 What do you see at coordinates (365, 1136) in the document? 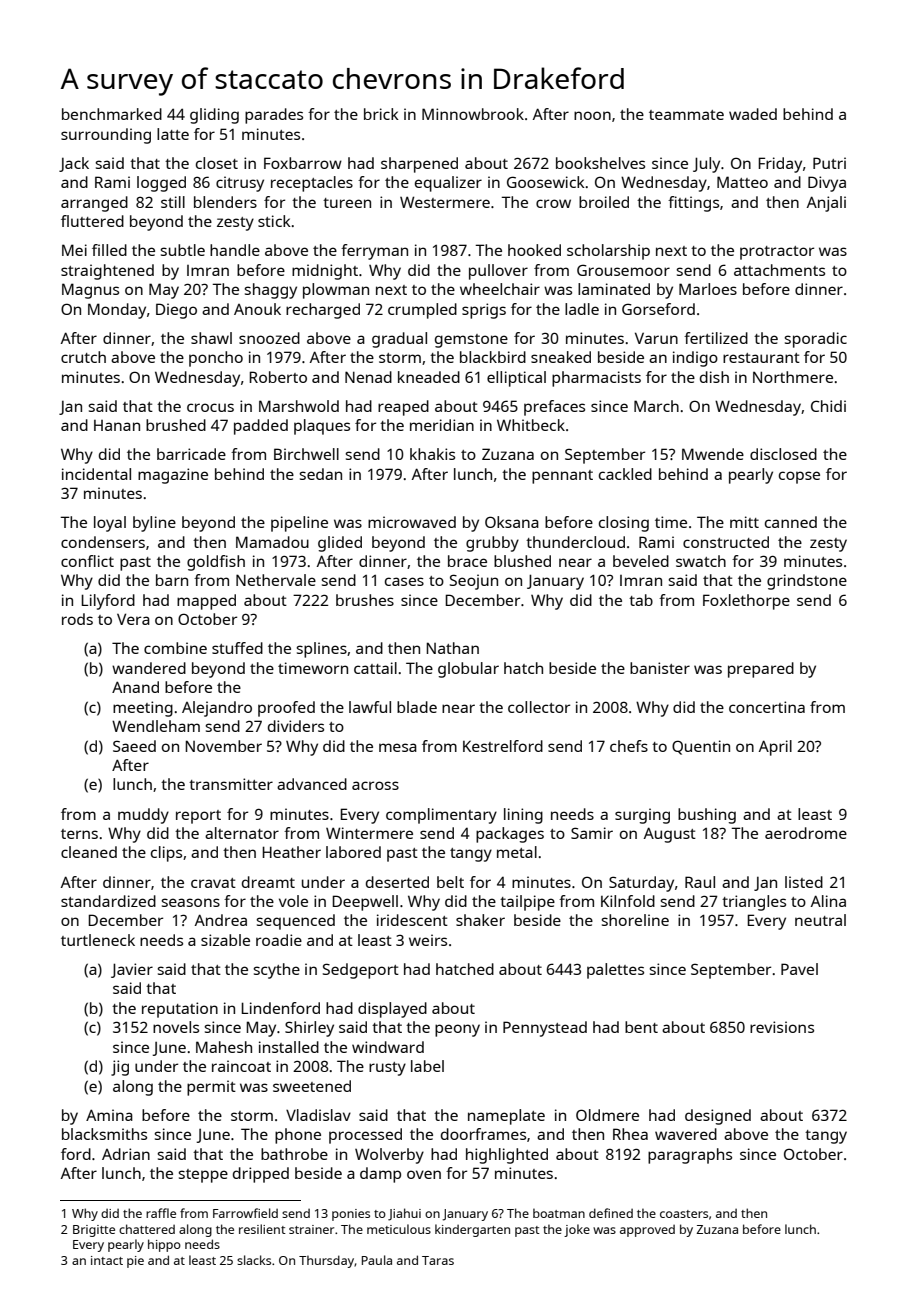
I see `processed` at bounding box center [365, 1136].
